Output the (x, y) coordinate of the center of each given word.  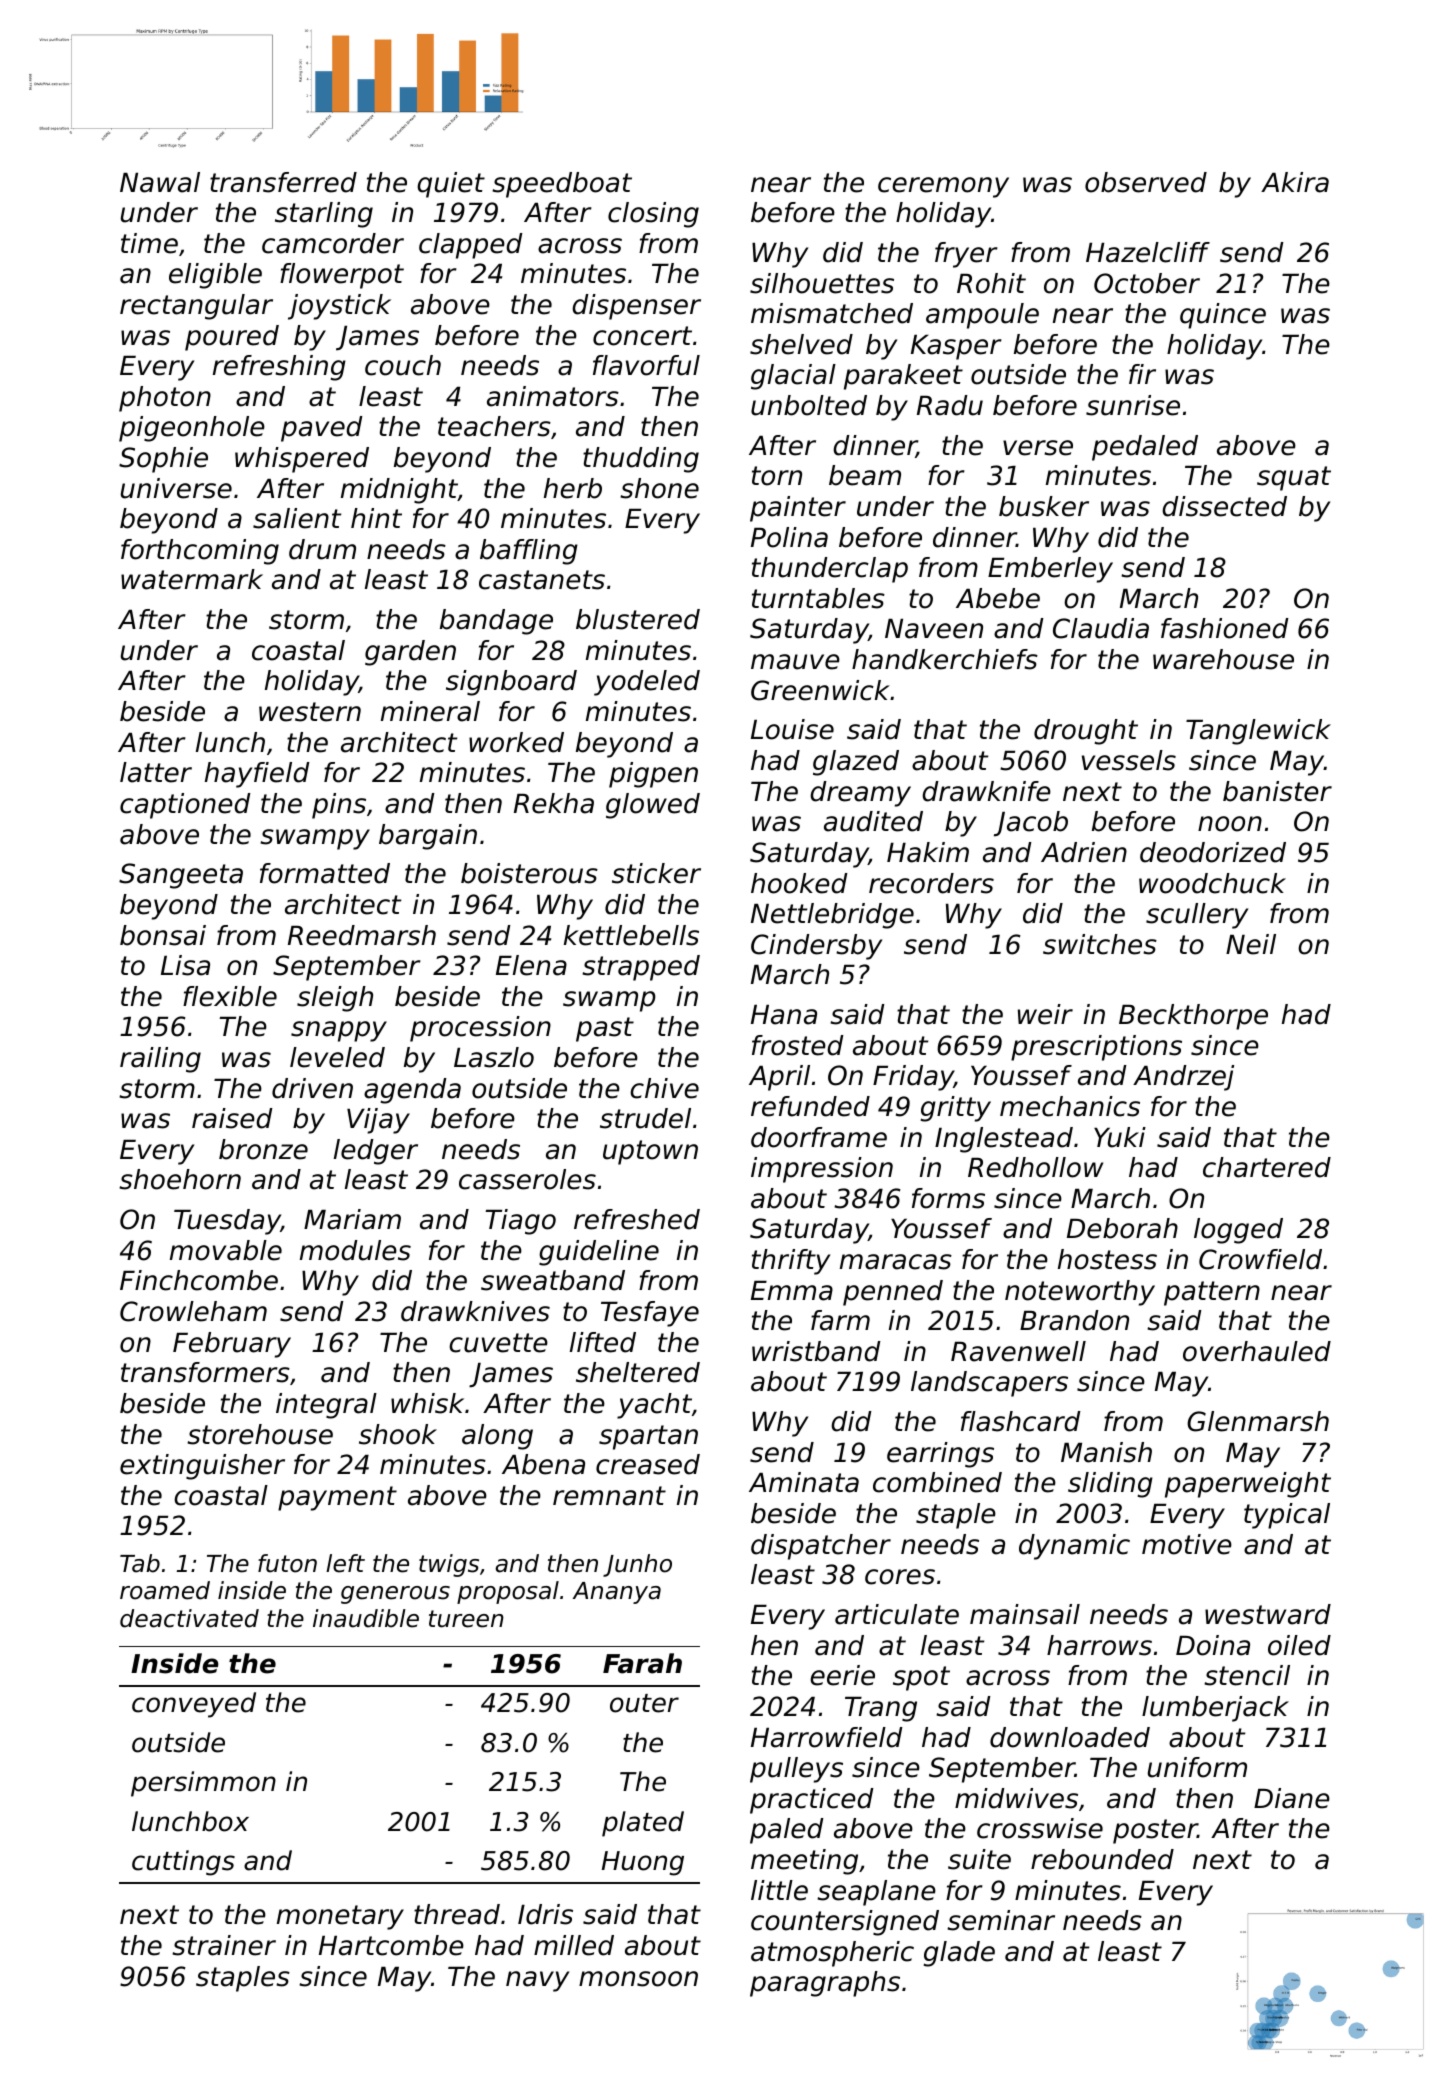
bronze (263, 1149)
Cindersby (816, 947)
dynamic (1074, 1547)
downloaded (1070, 1737)
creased (648, 1464)
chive (664, 1088)
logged (1238, 1231)
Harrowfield (827, 1737)
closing (653, 215)
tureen (466, 1619)
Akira (1295, 182)
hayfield (257, 775)
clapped (471, 246)
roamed (165, 1590)
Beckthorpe (1193, 1017)
